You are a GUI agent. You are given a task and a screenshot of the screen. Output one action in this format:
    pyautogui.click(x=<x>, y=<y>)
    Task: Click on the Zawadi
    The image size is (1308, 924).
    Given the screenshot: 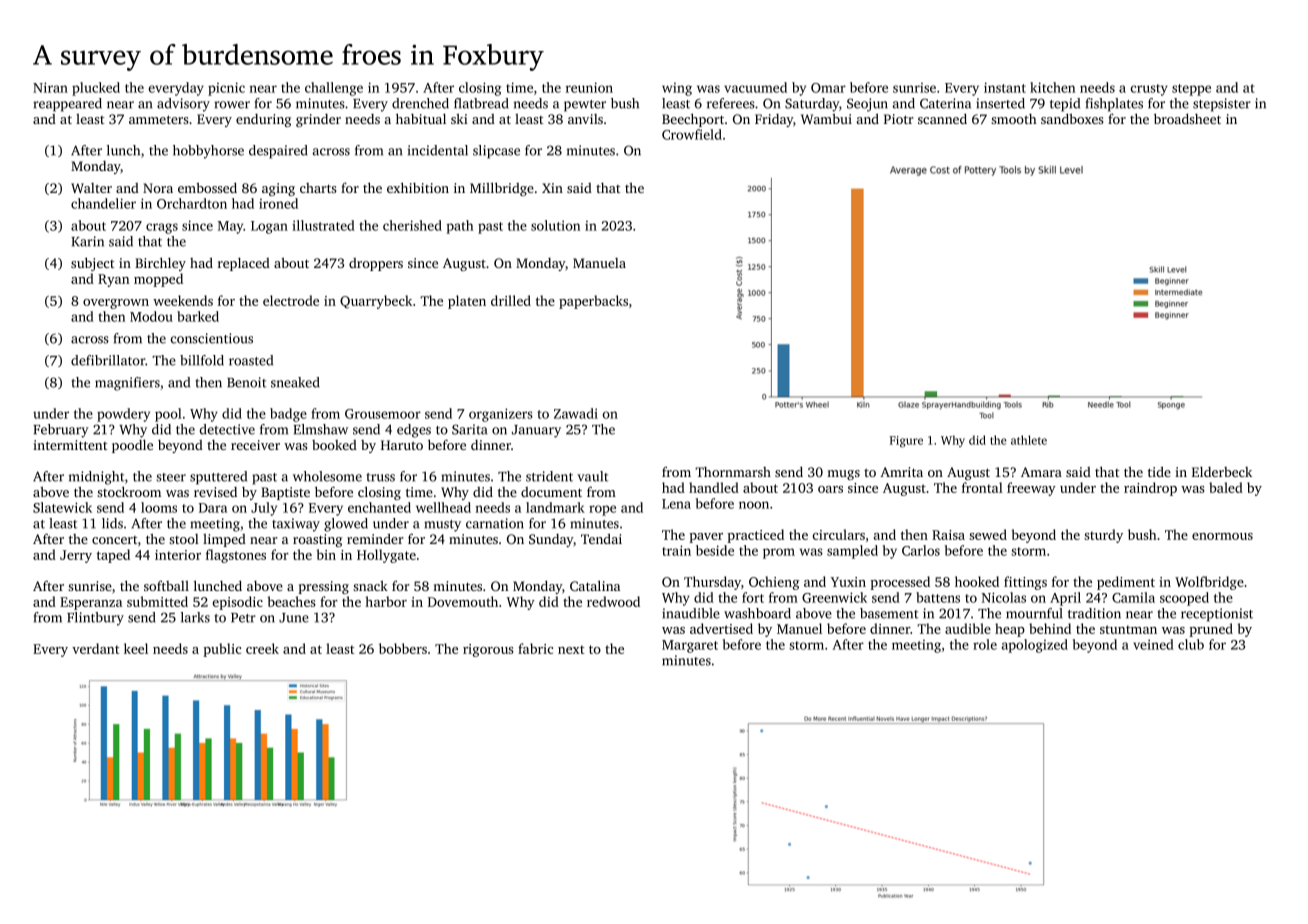 What is the action you would take?
    pyautogui.click(x=576, y=413)
